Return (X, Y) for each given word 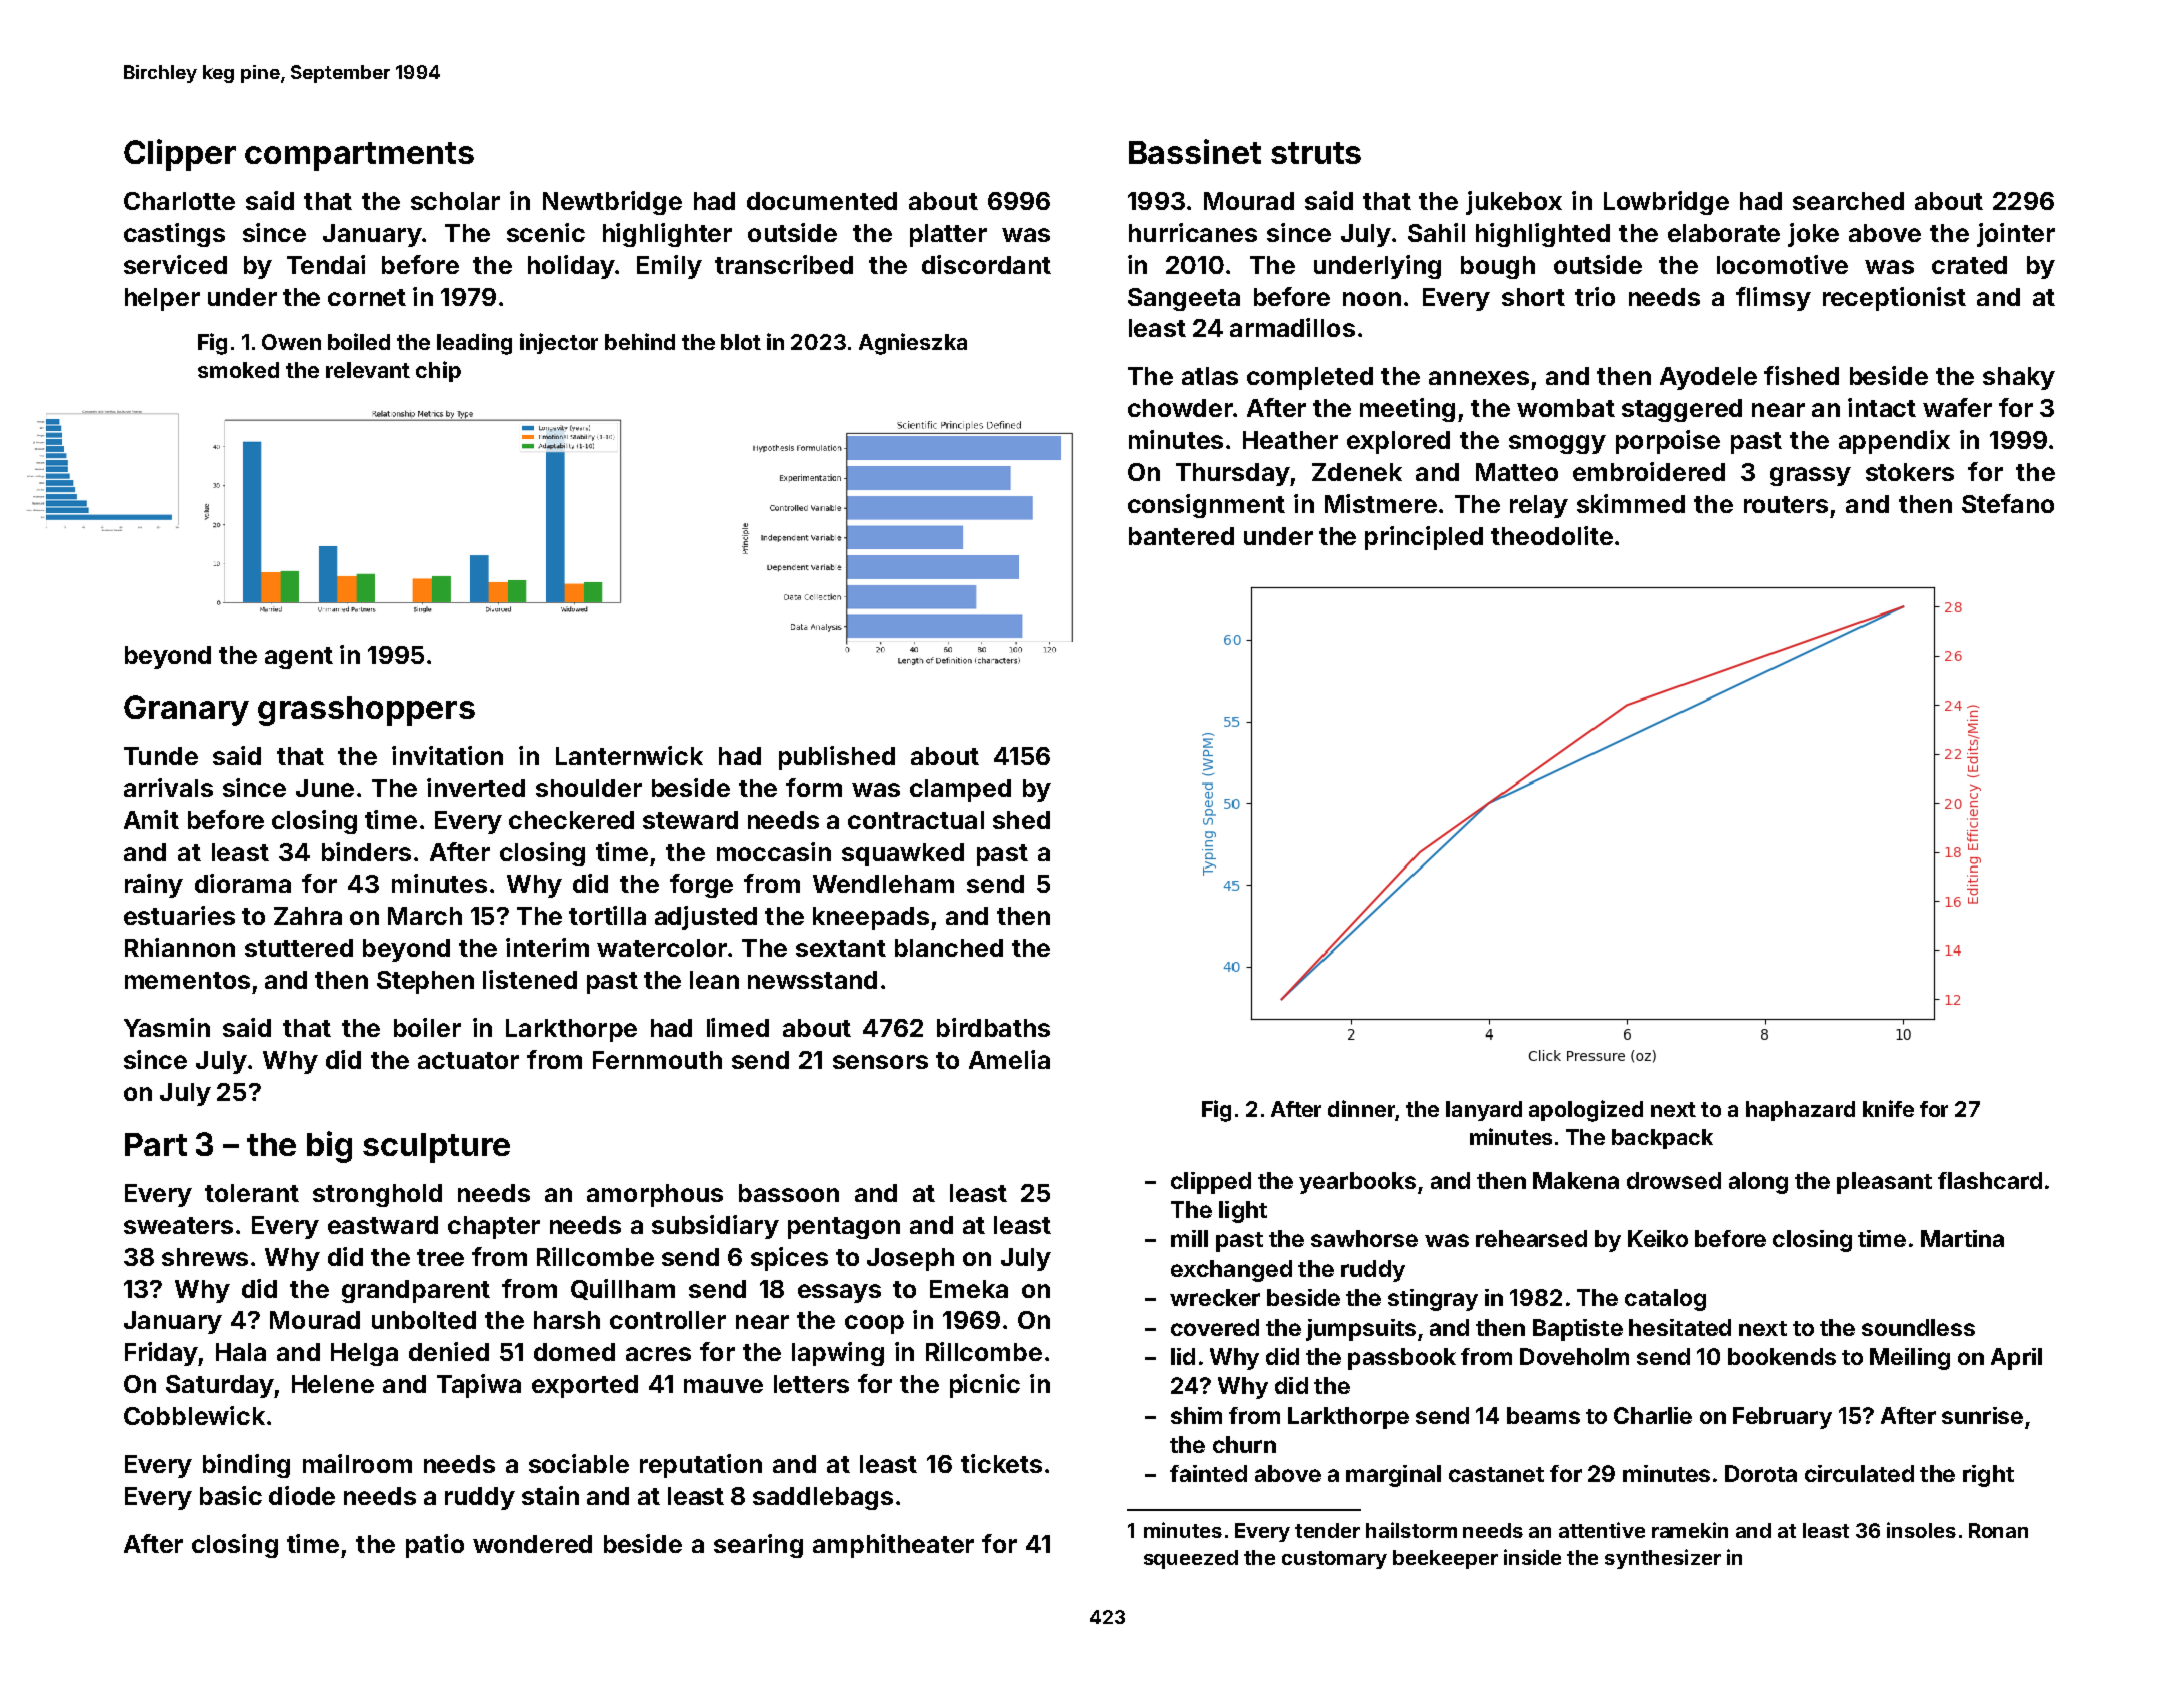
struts (1316, 153)
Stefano (2008, 503)
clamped (960, 790)
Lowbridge (1666, 203)
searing (758, 1546)
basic (231, 1495)
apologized (1586, 1111)
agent (299, 658)
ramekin (1690, 1530)
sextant (841, 948)
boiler (427, 1027)
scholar (455, 201)
